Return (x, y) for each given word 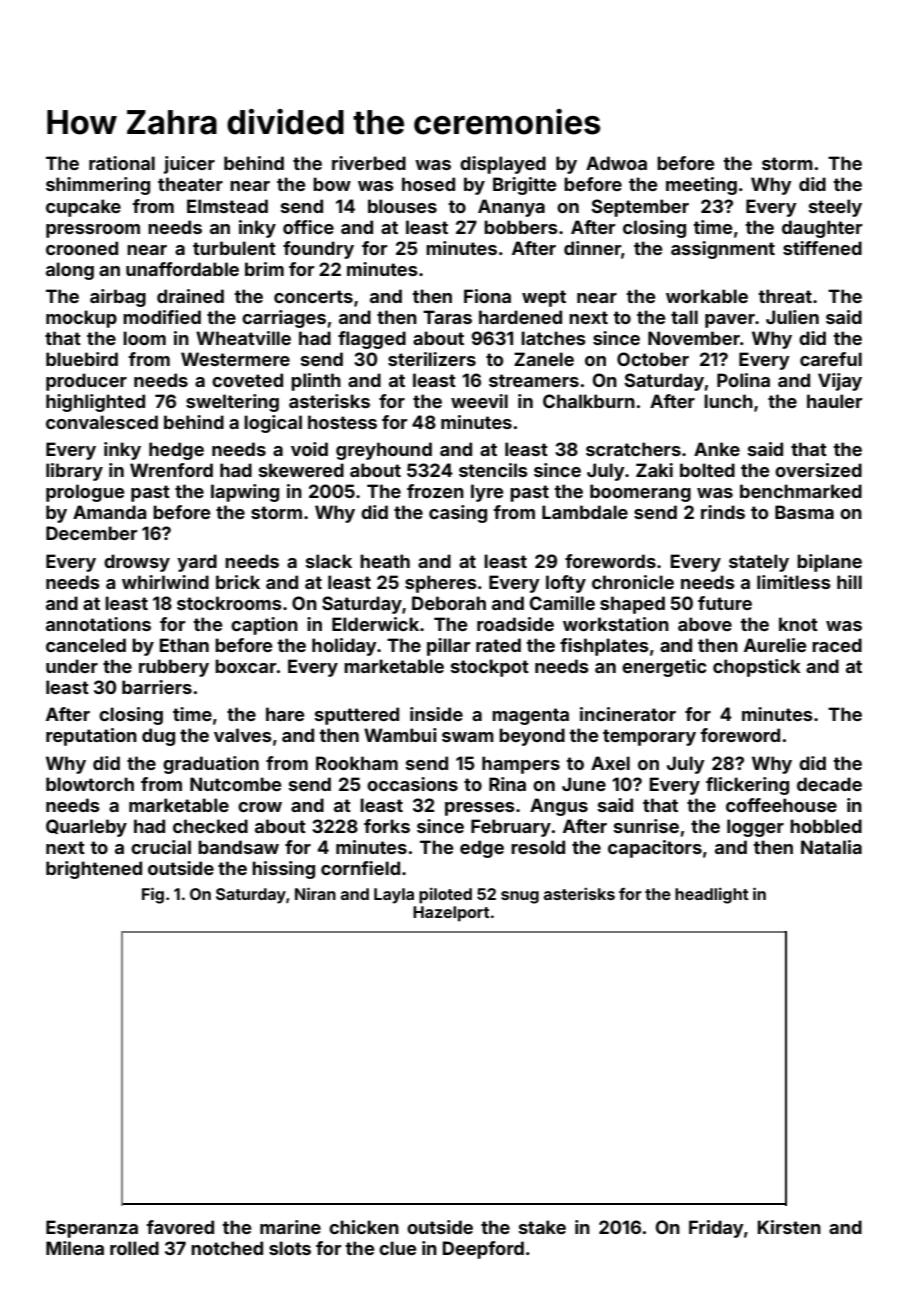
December (91, 533)
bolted (707, 470)
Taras (447, 317)
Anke (717, 449)
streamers (534, 380)
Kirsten (789, 1227)
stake (542, 1227)
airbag (118, 298)
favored (180, 1227)
